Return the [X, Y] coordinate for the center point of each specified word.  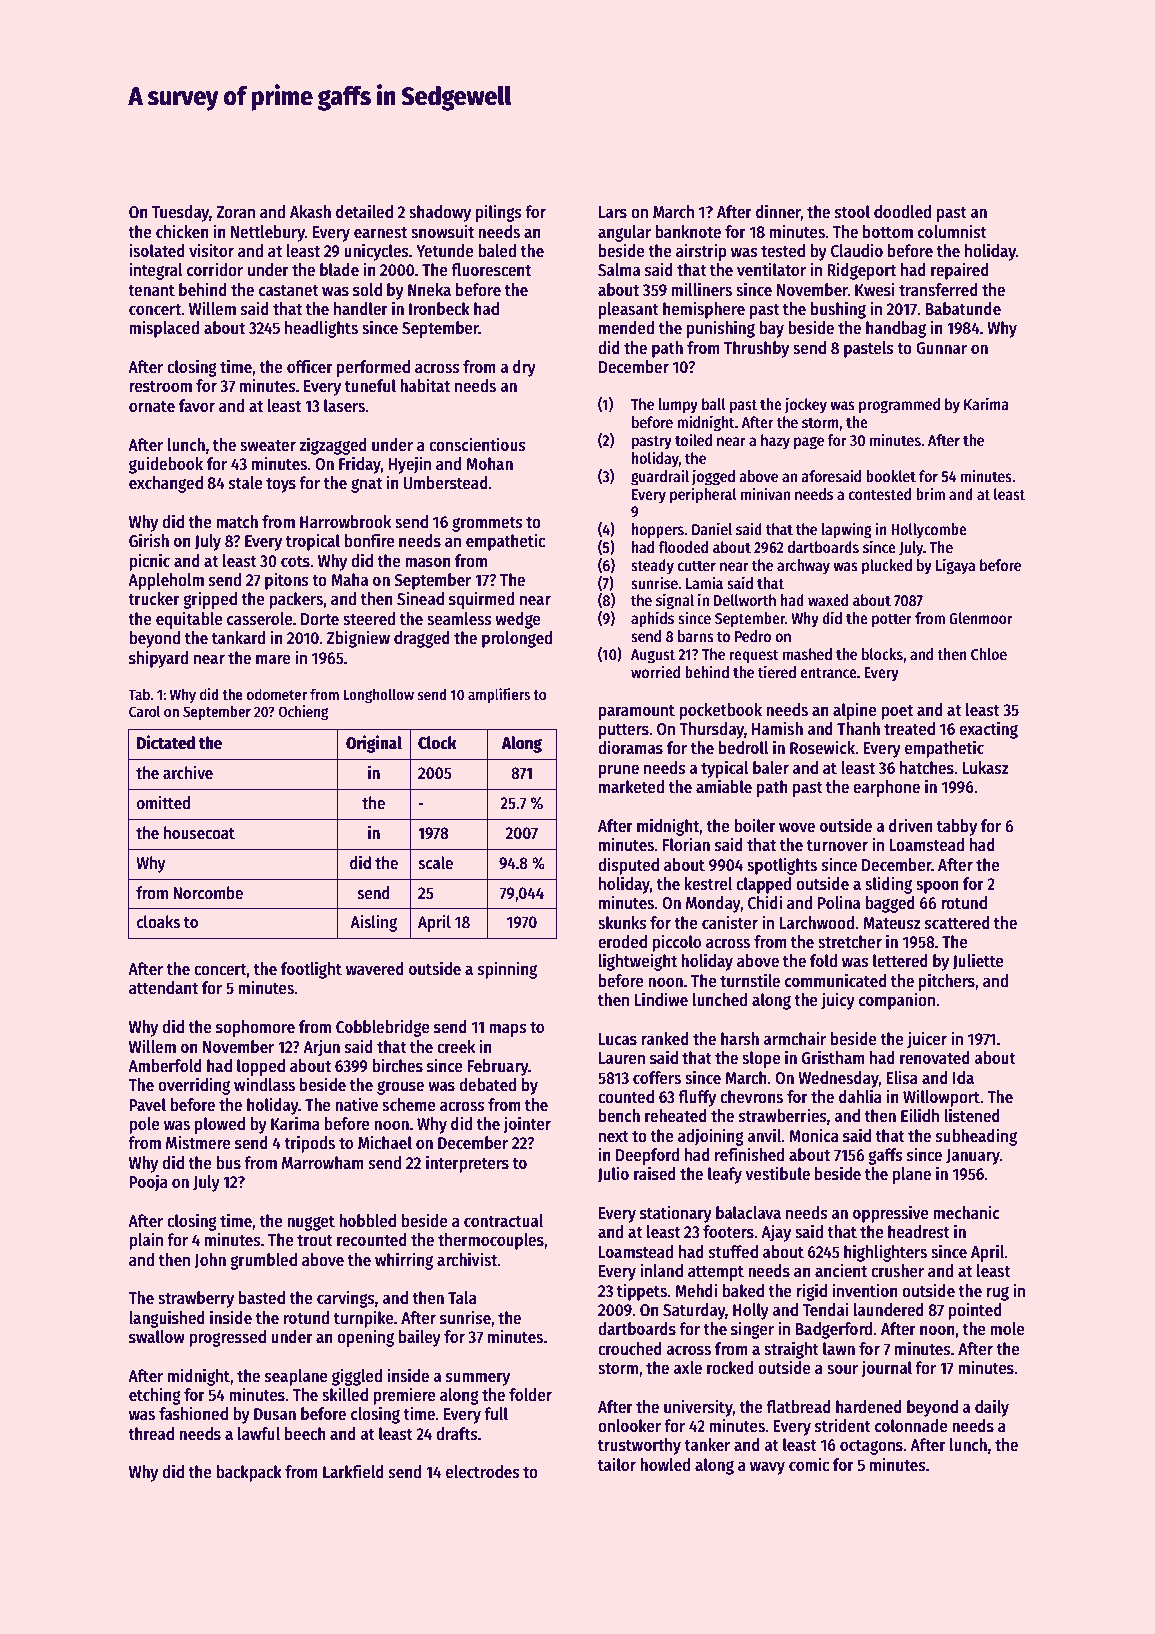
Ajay [776, 1233]
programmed [899, 406]
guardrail [660, 477]
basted [262, 1298]
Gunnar [941, 348]
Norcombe [208, 893]
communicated [836, 980]
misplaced [164, 329]
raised [655, 1173]
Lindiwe [661, 999]
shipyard [158, 659]
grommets [487, 524]
